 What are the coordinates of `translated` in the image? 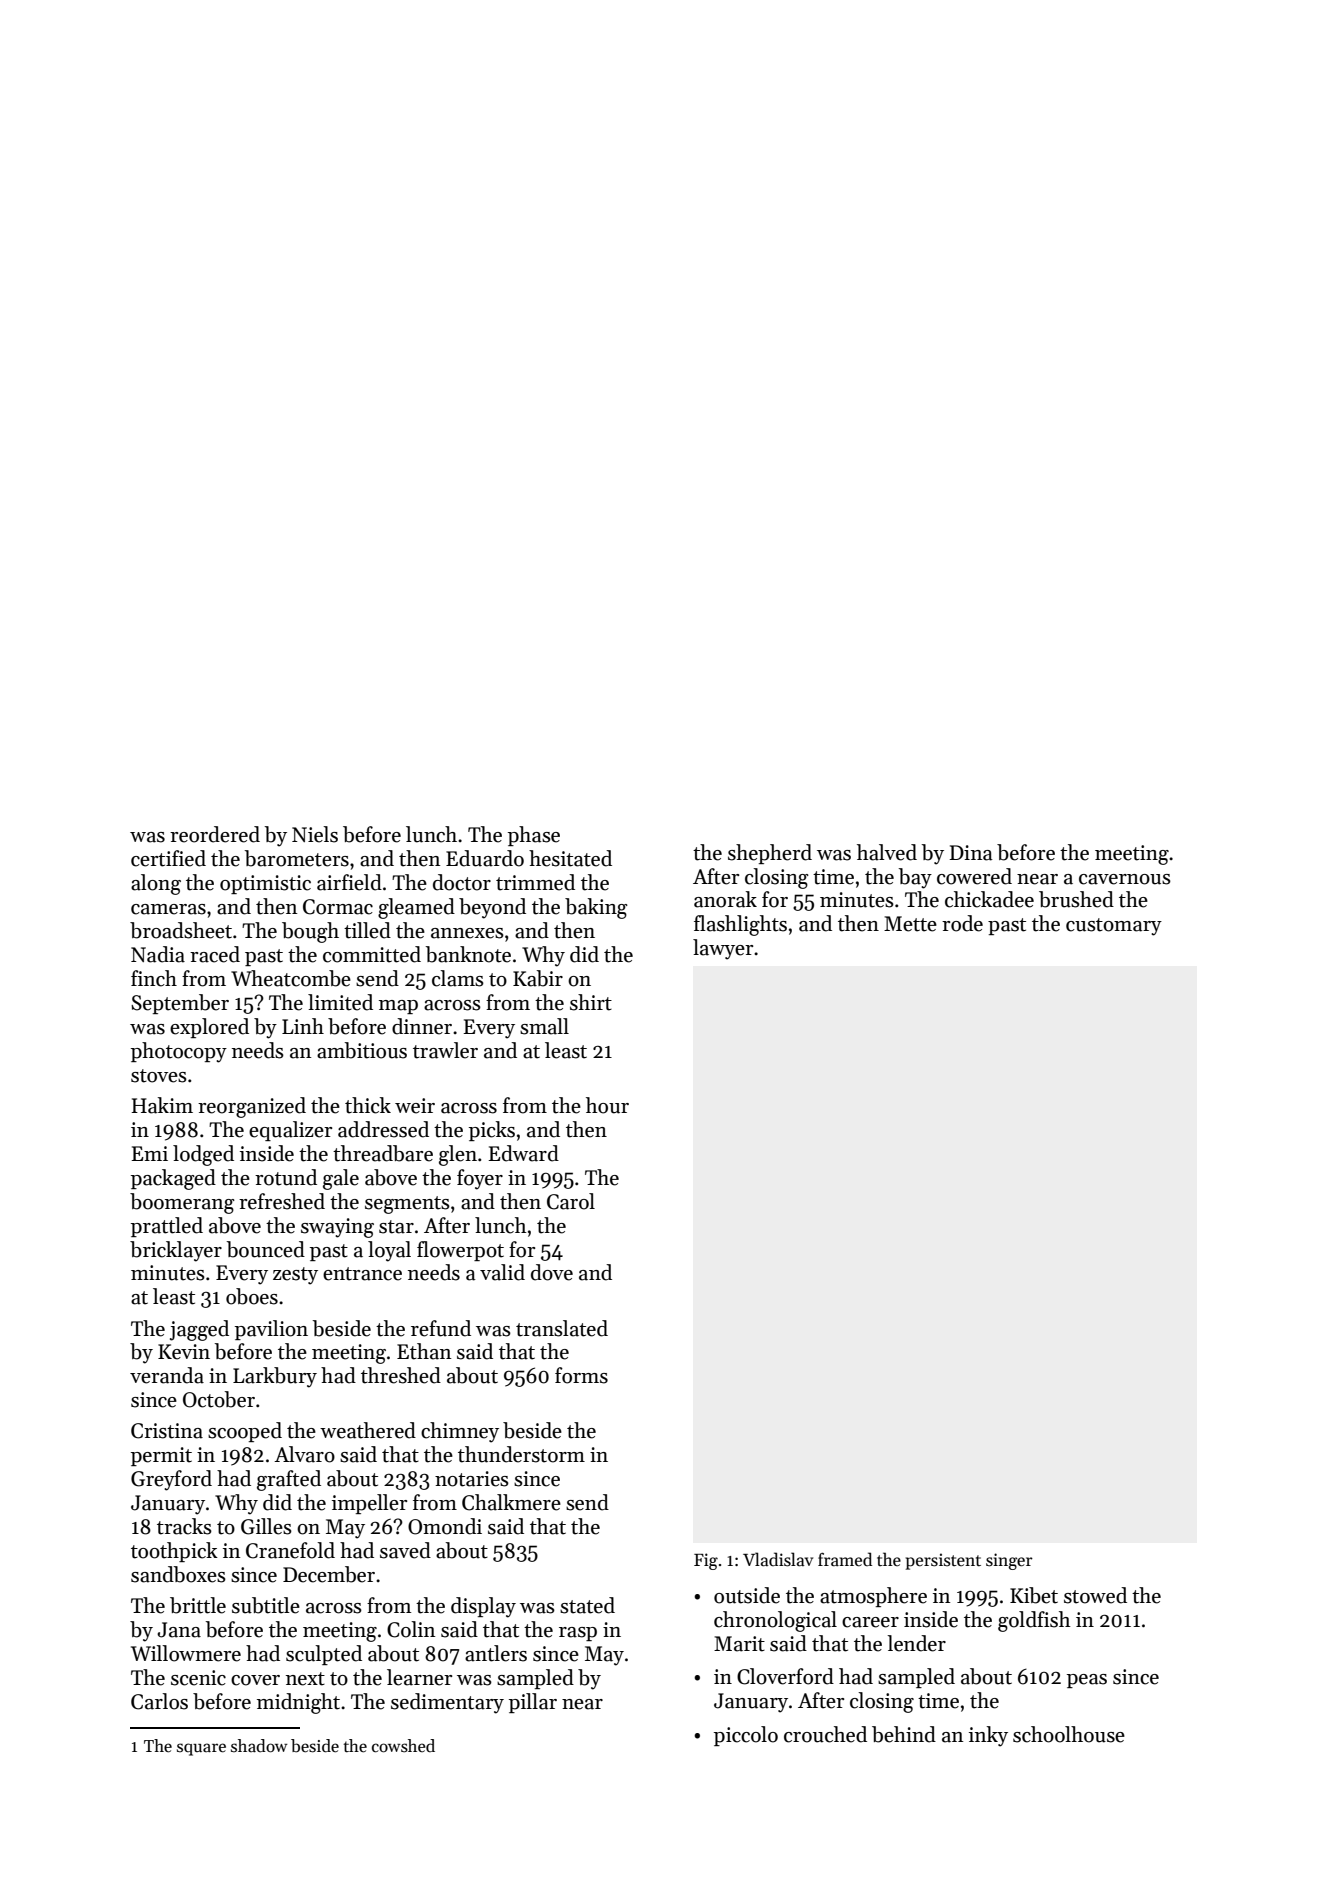 It's located at (562, 1328).
